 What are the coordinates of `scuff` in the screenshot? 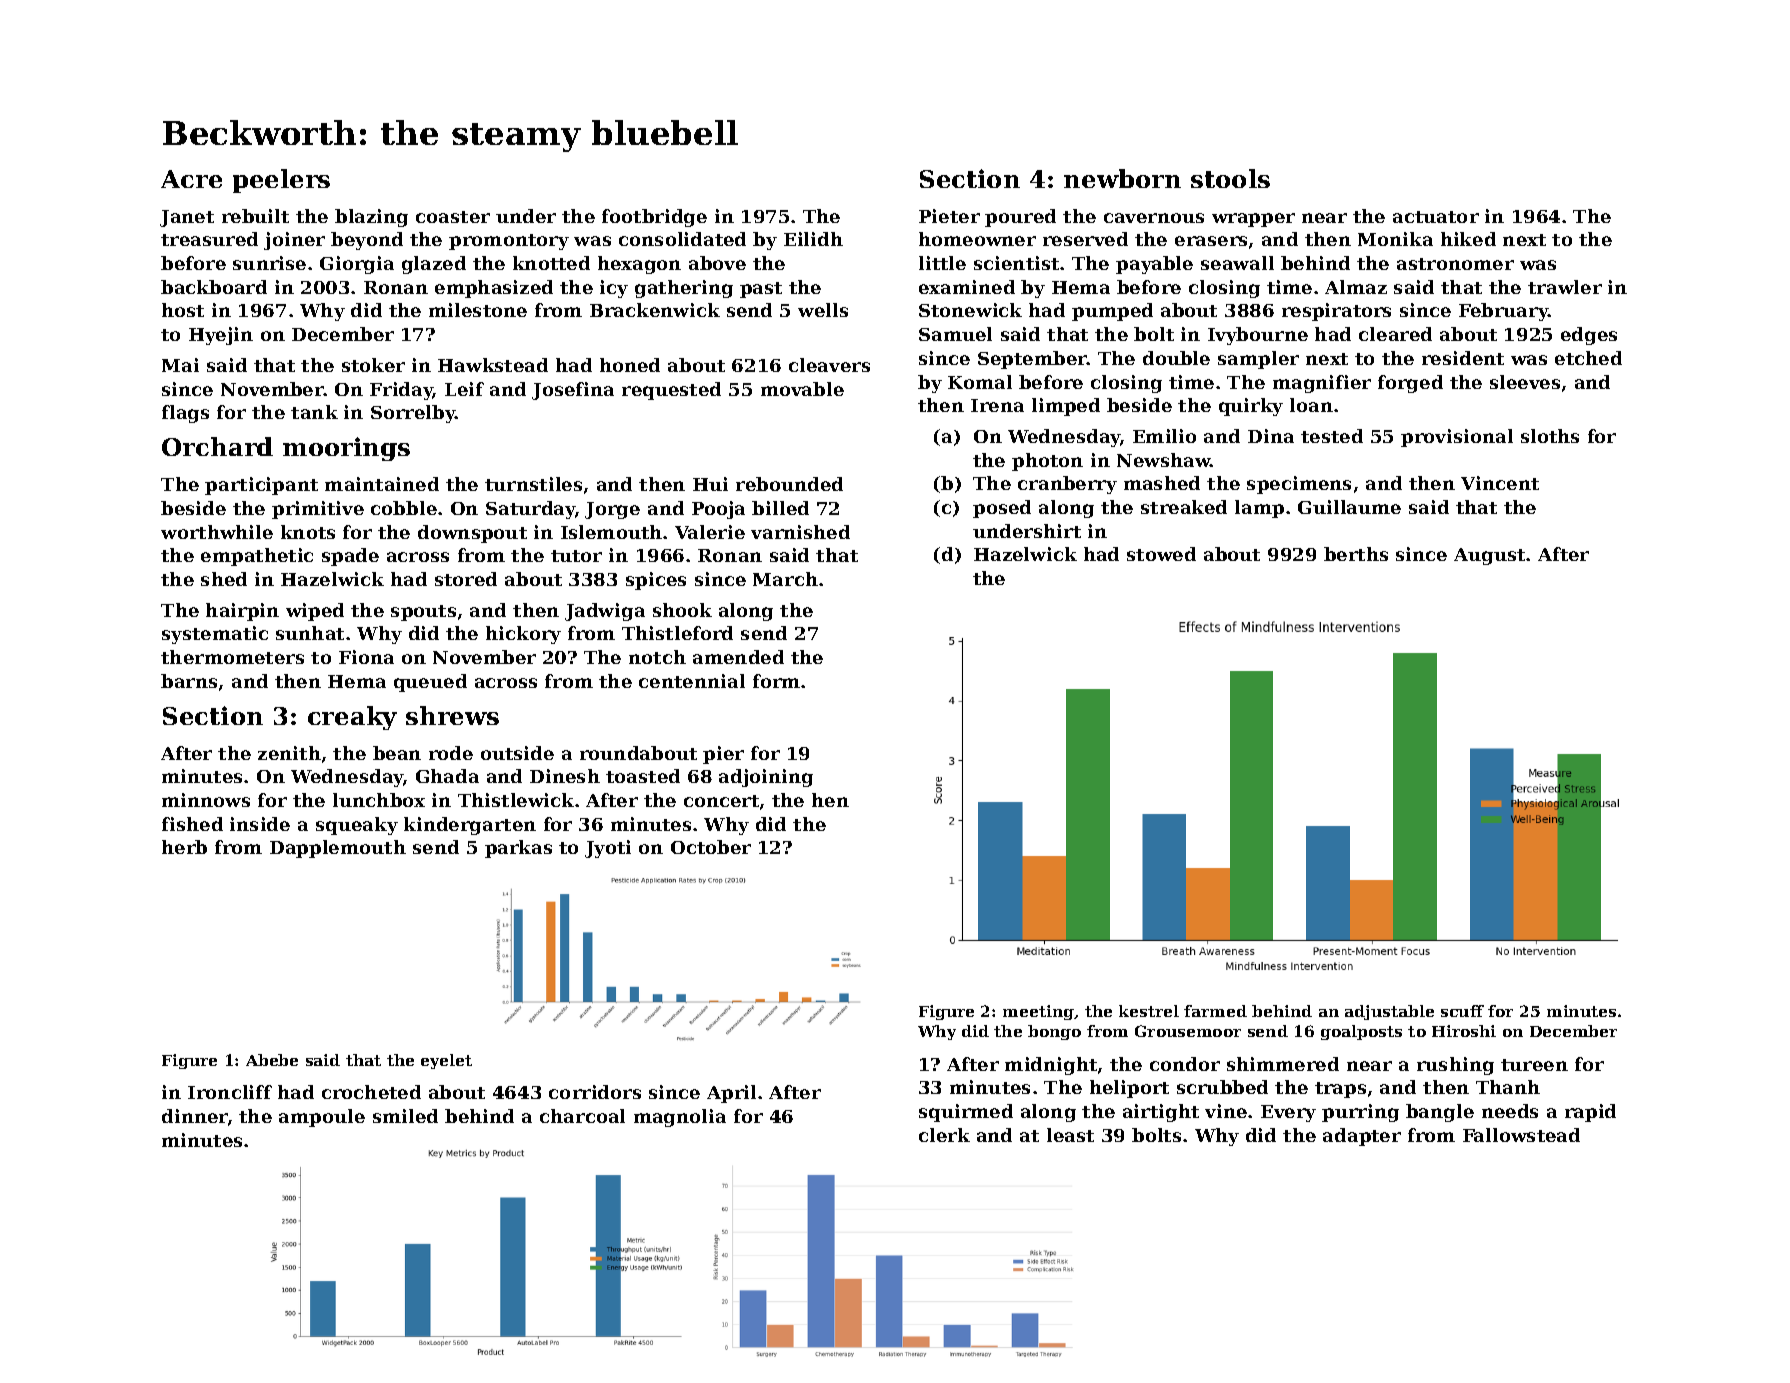 It's located at (1462, 1011).
